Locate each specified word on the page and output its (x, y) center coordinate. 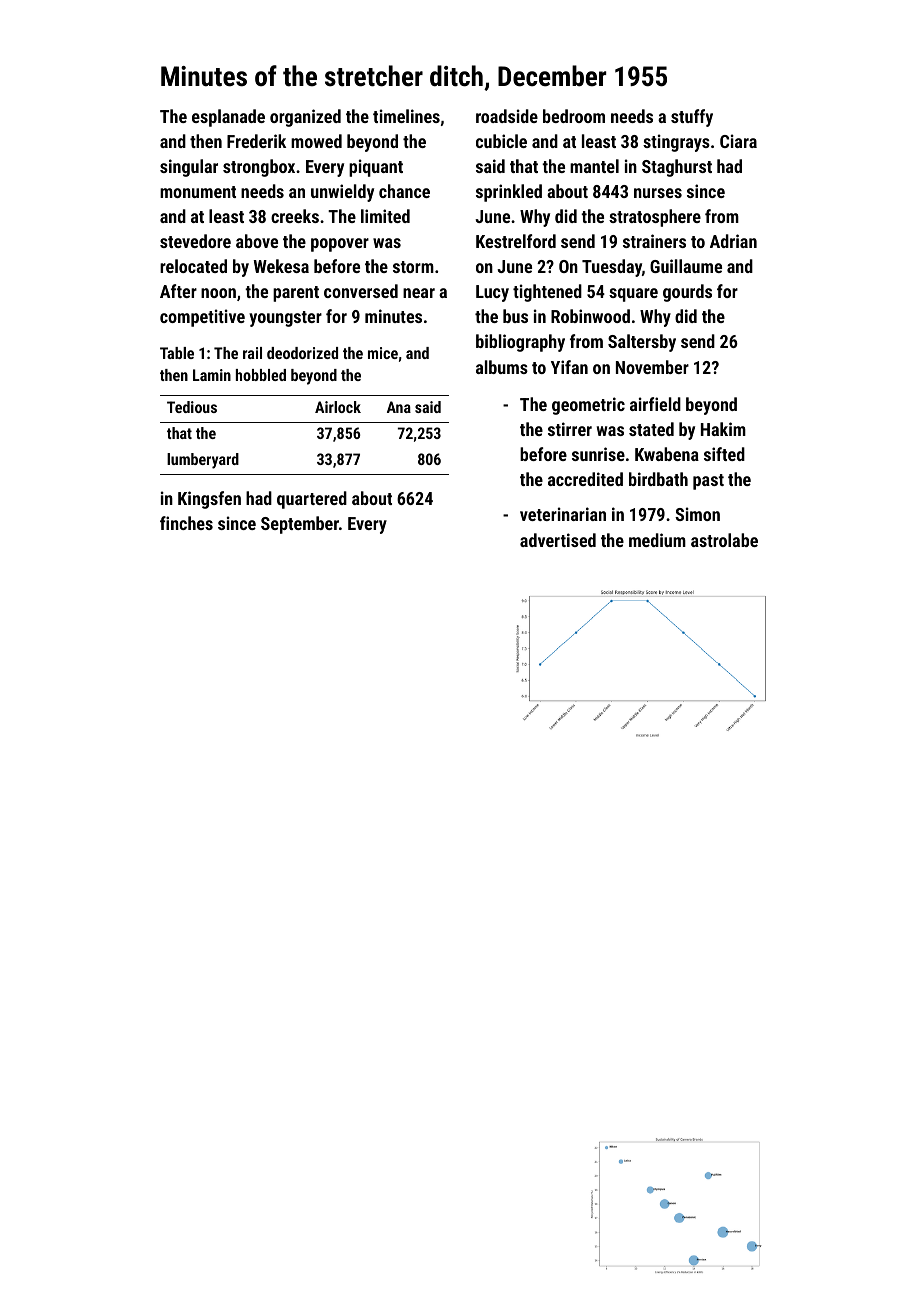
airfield (655, 404)
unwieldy (342, 193)
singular (189, 168)
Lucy (492, 293)
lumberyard (203, 461)
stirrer (570, 429)
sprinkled (509, 193)
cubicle (501, 141)
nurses (658, 193)
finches (186, 523)
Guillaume (686, 266)
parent (296, 294)
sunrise (598, 454)
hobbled (261, 375)
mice (383, 353)
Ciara (738, 141)
